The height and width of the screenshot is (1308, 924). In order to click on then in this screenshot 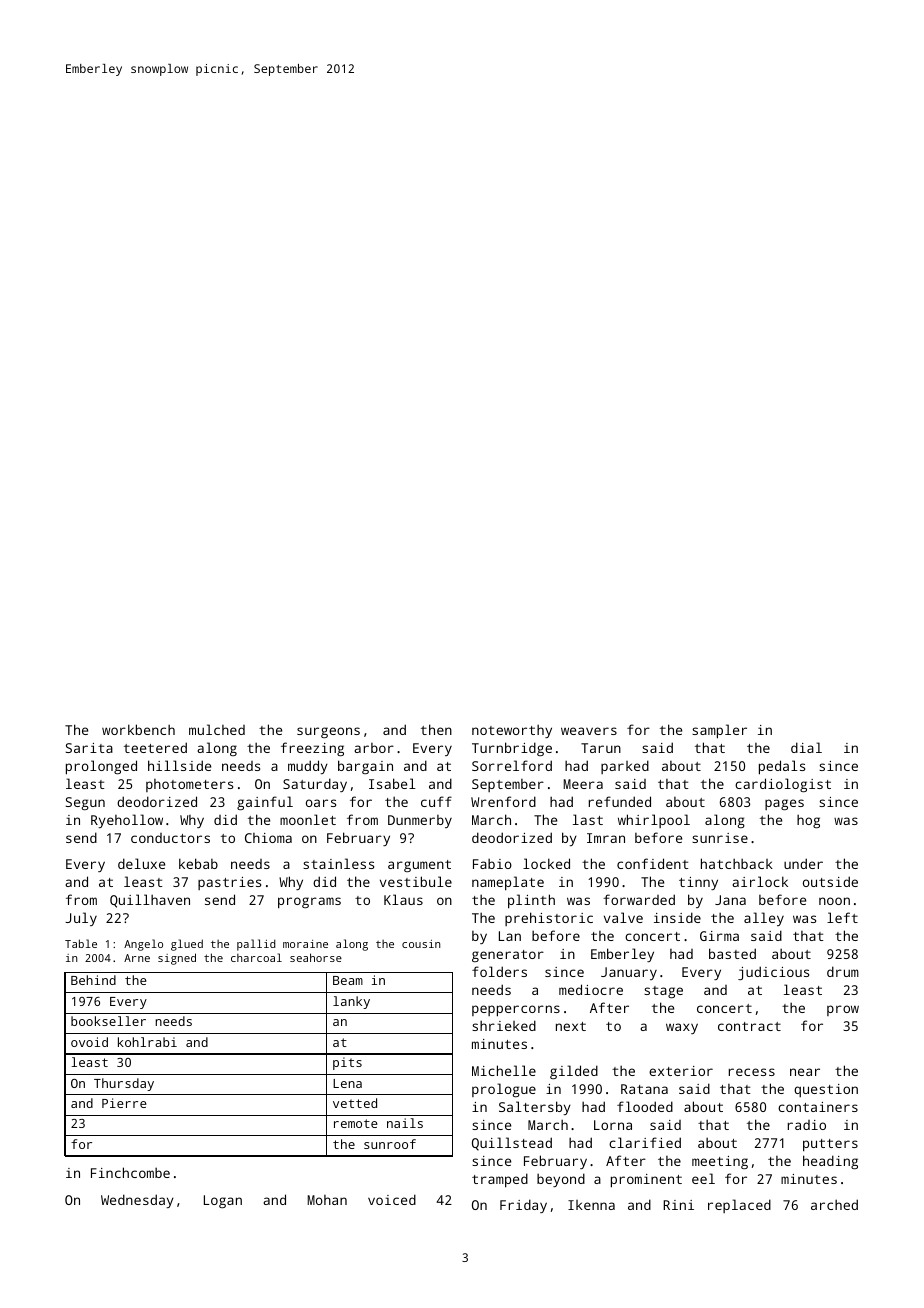, I will do `click(436, 729)`.
